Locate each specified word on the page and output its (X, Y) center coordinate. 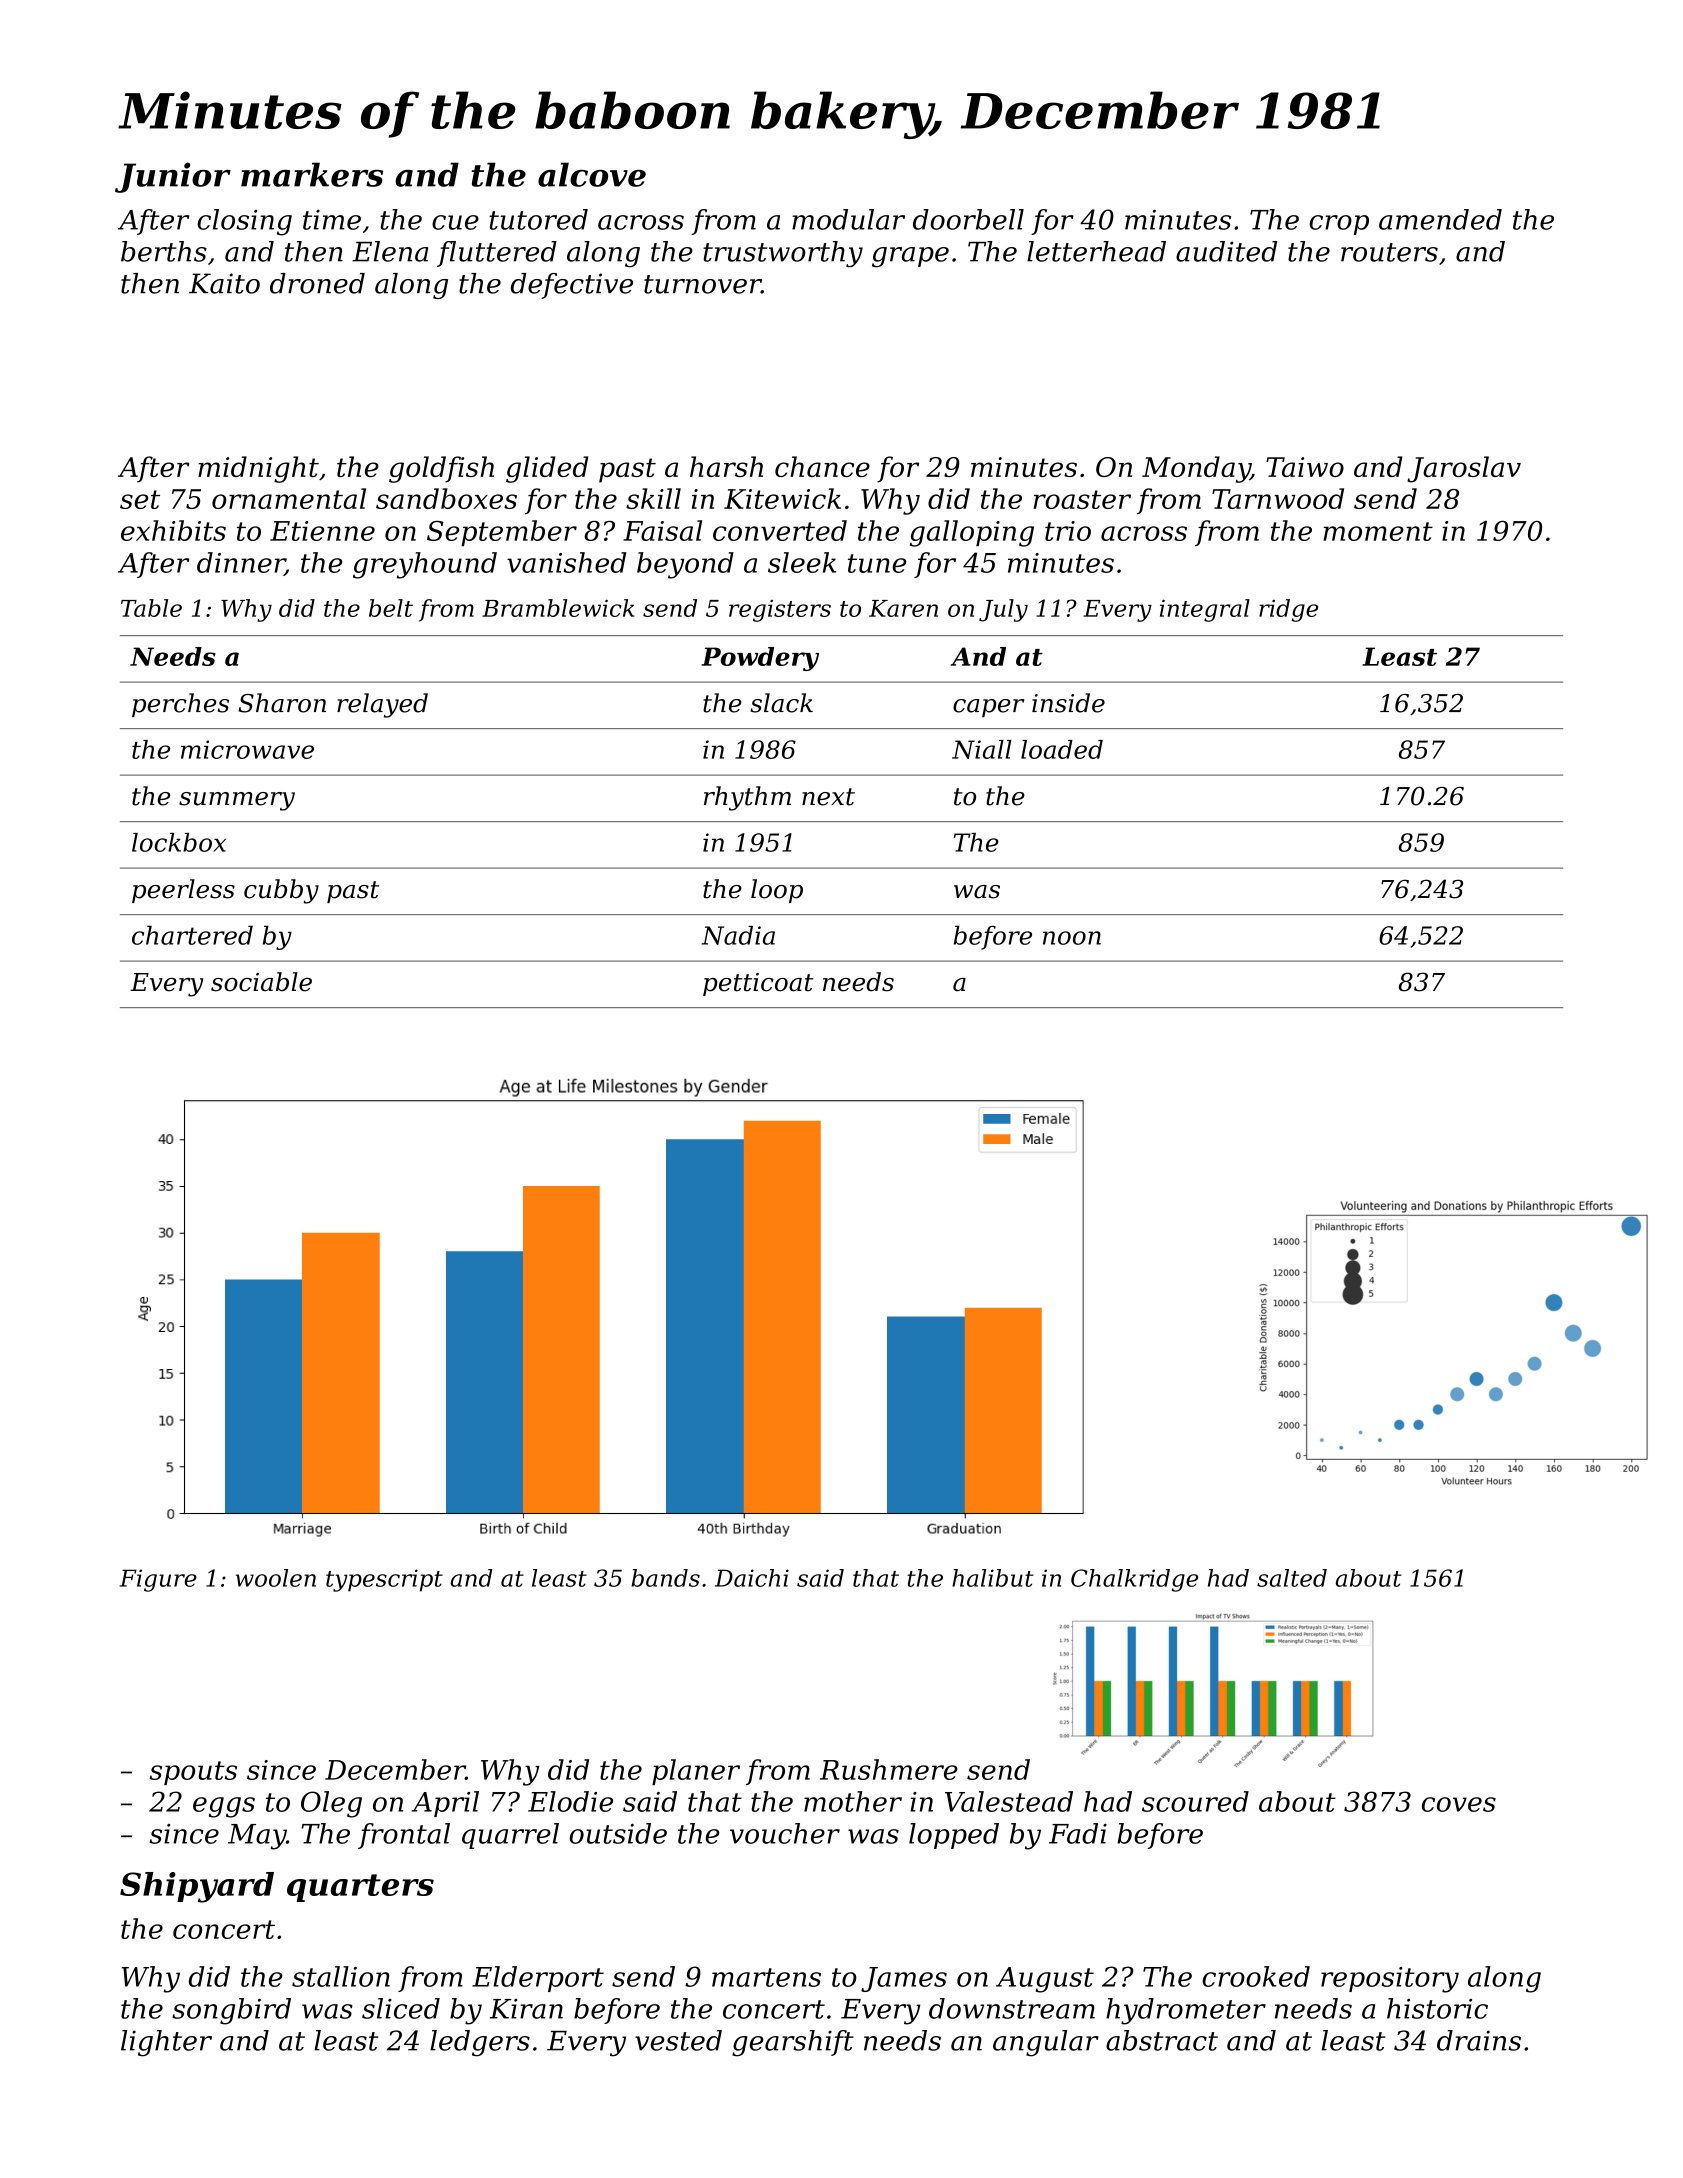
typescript (384, 1580)
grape (910, 257)
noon (1072, 938)
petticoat (758, 984)
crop (1339, 225)
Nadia (738, 935)
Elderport (538, 1979)
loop (777, 891)
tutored (538, 219)
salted (1292, 1578)
